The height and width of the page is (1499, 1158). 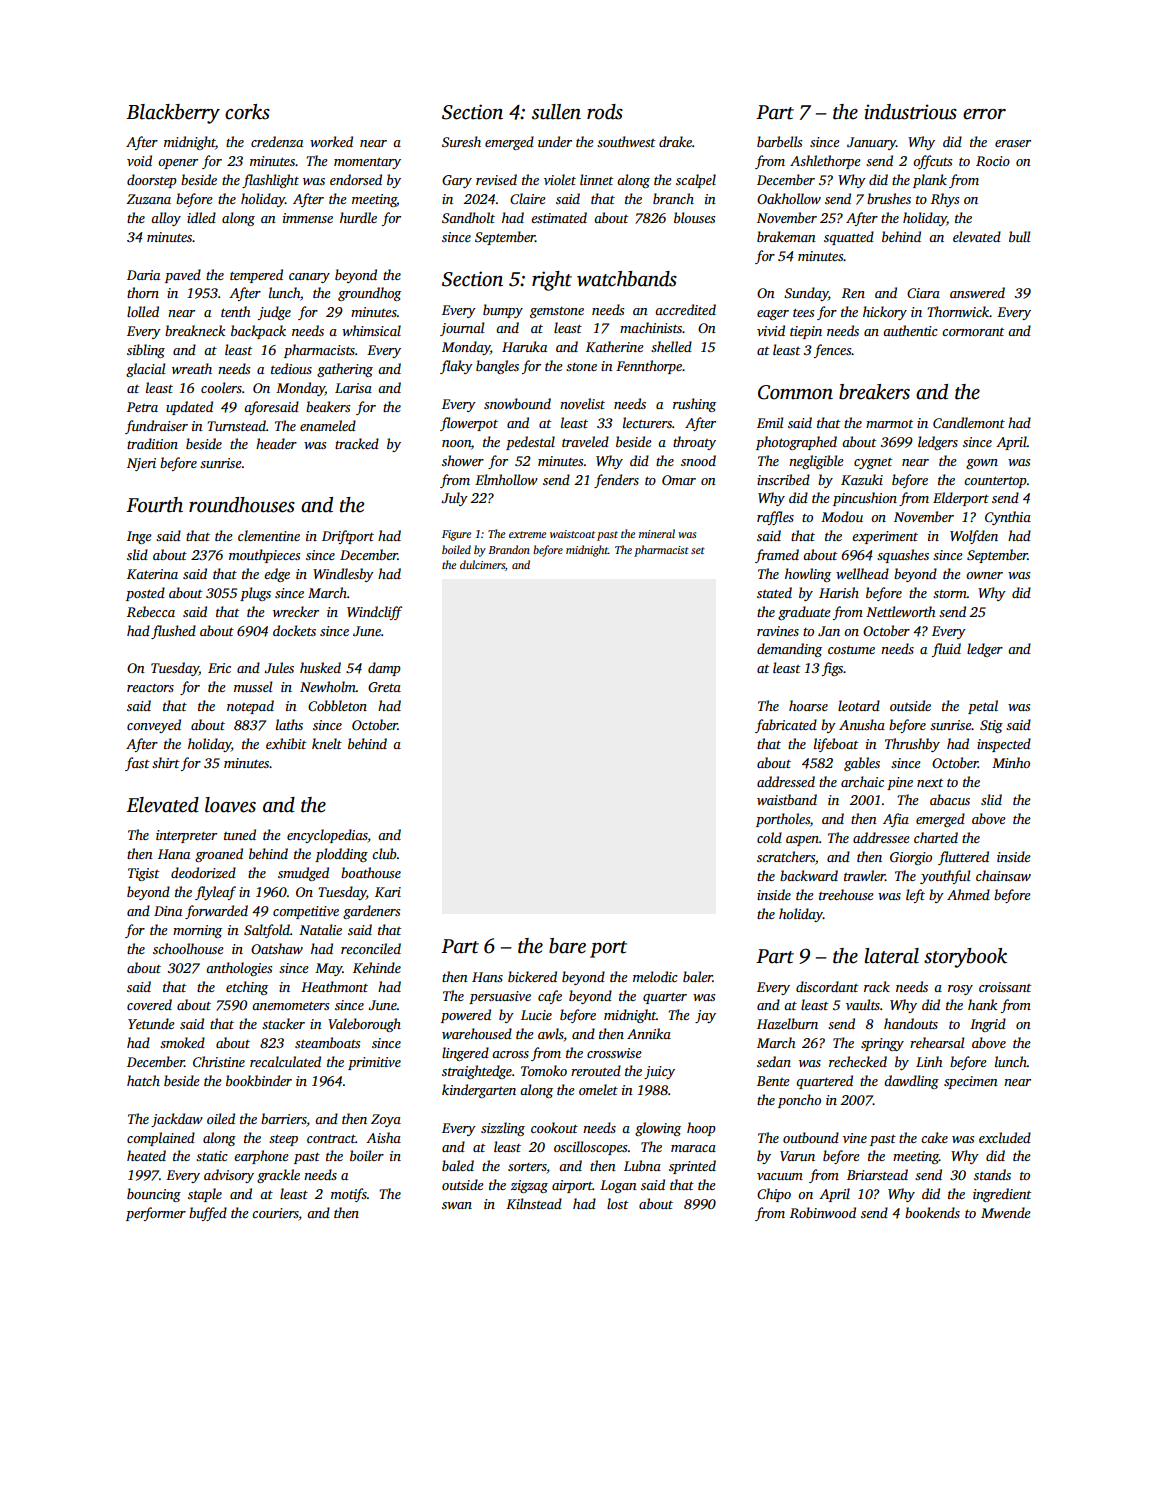 What do you see at coordinates (823, 1212) in the page?
I see `Robinwood` at bounding box center [823, 1212].
